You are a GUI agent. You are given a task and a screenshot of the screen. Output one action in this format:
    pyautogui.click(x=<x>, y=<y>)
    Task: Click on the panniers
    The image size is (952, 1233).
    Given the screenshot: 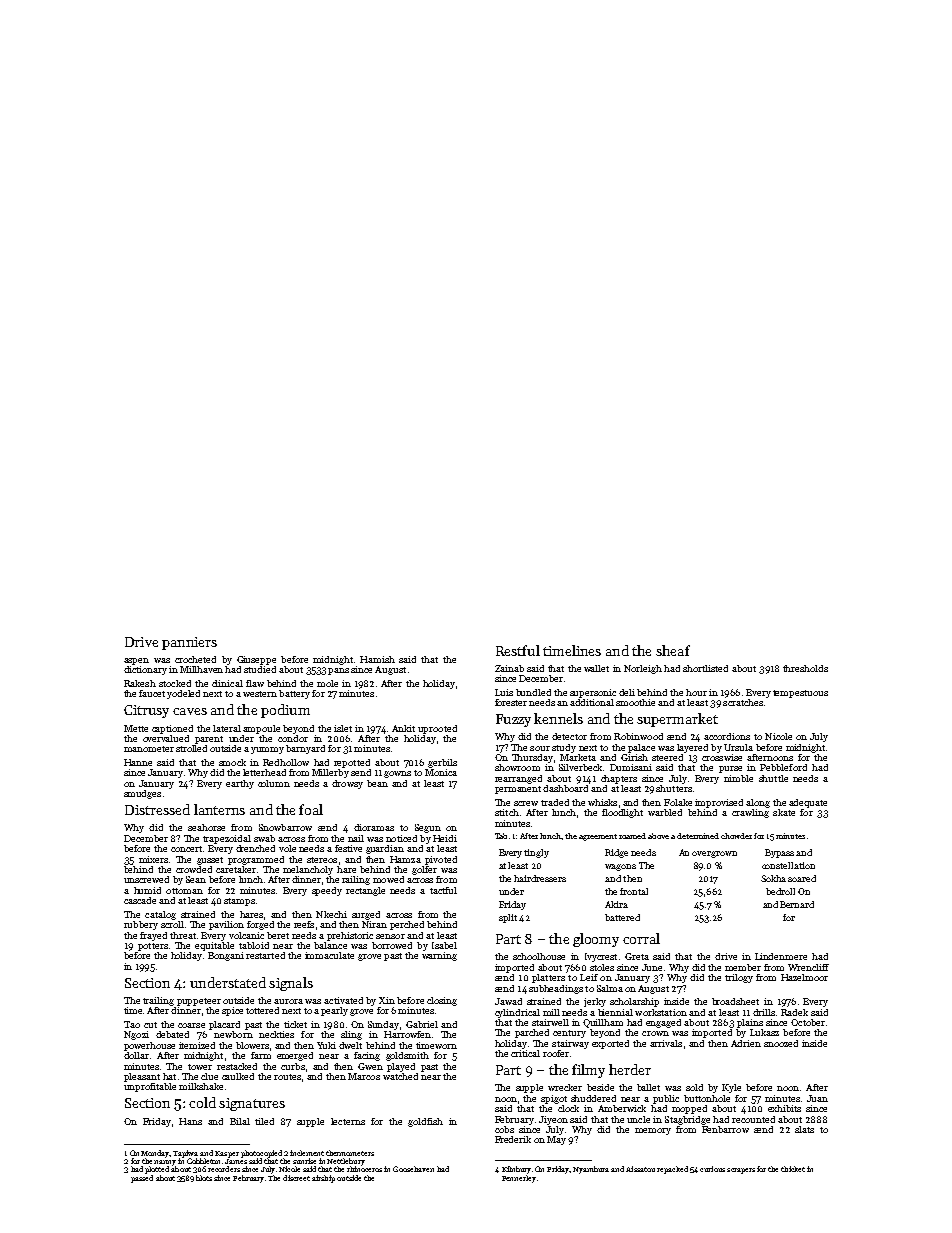 What is the action you would take?
    pyautogui.click(x=189, y=643)
